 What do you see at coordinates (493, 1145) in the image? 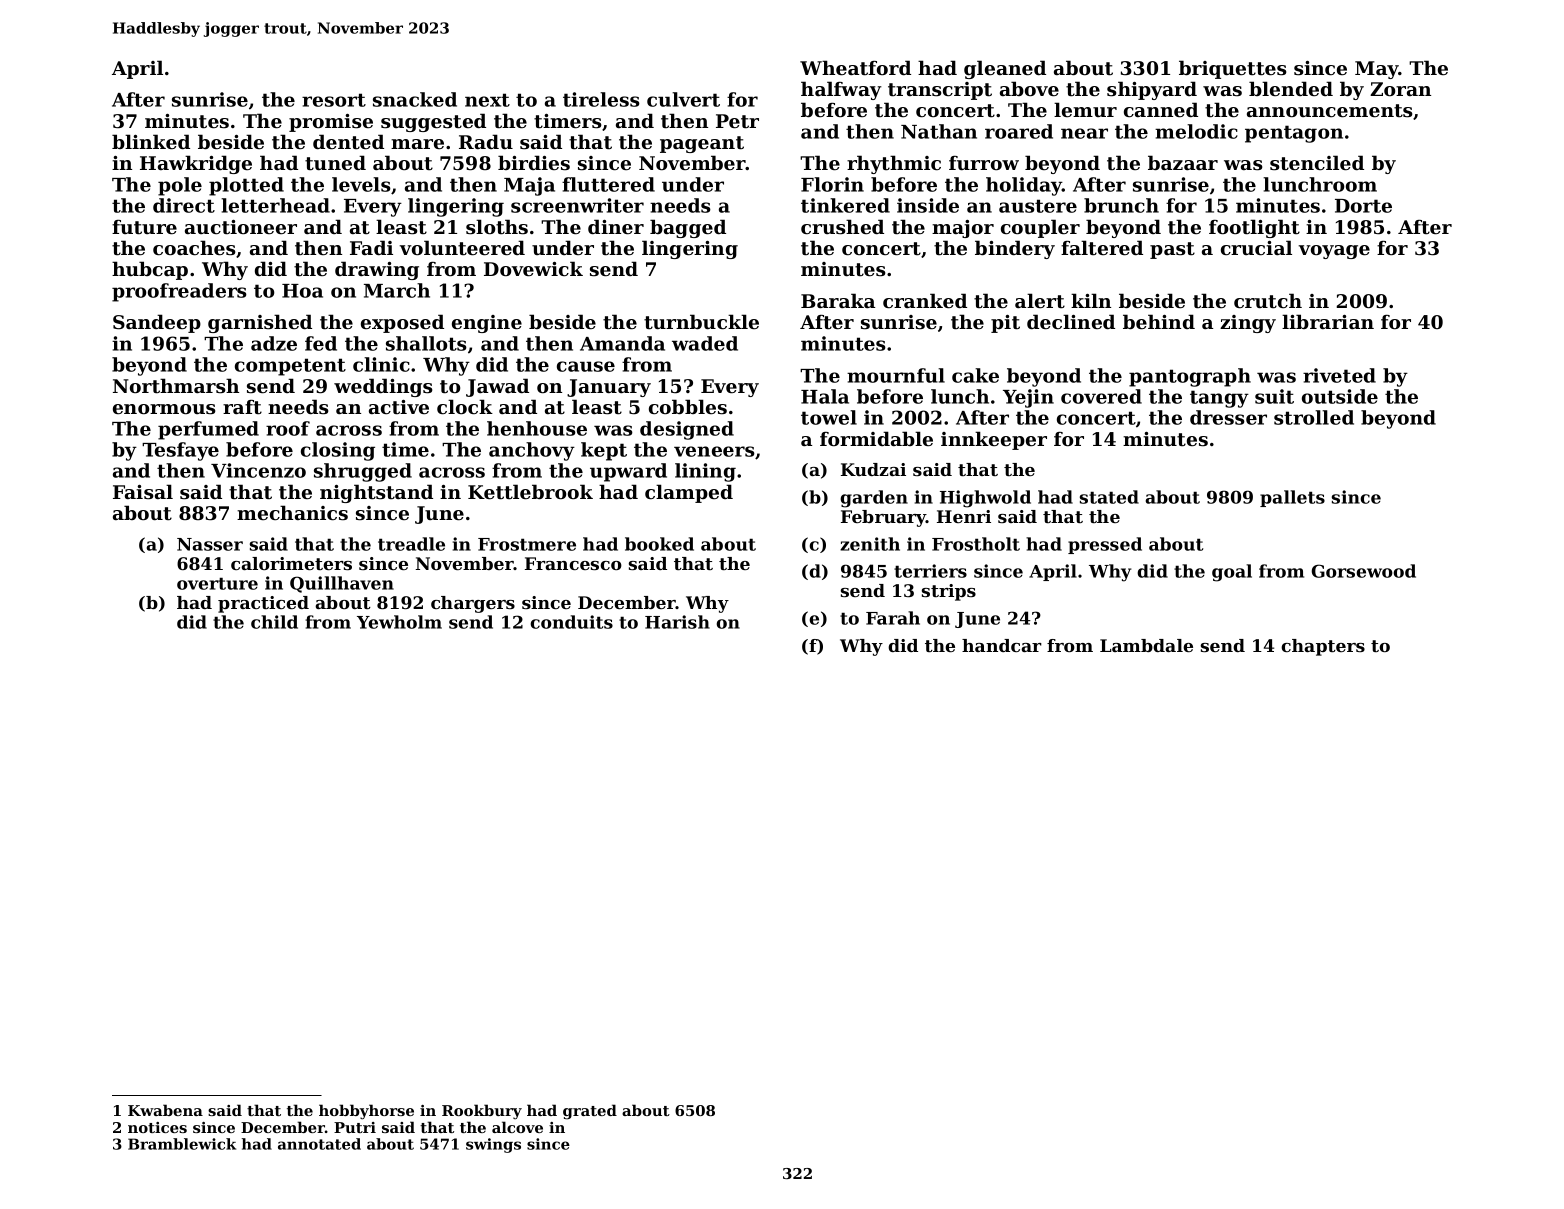
I see `swings` at bounding box center [493, 1145].
